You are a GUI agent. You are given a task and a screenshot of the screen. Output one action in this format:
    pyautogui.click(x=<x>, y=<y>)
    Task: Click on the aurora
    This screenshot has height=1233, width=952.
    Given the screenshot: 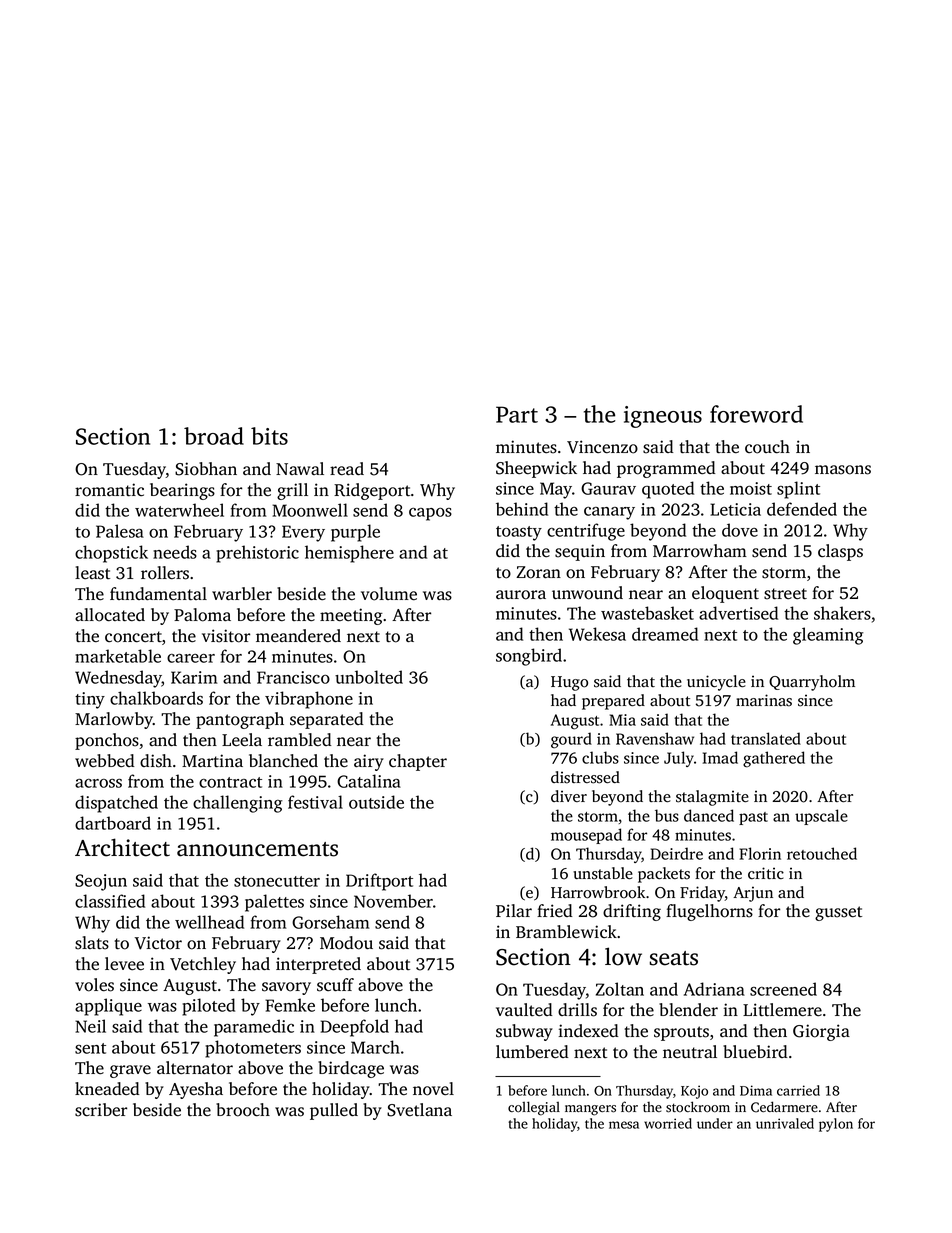 What is the action you would take?
    pyautogui.click(x=521, y=595)
